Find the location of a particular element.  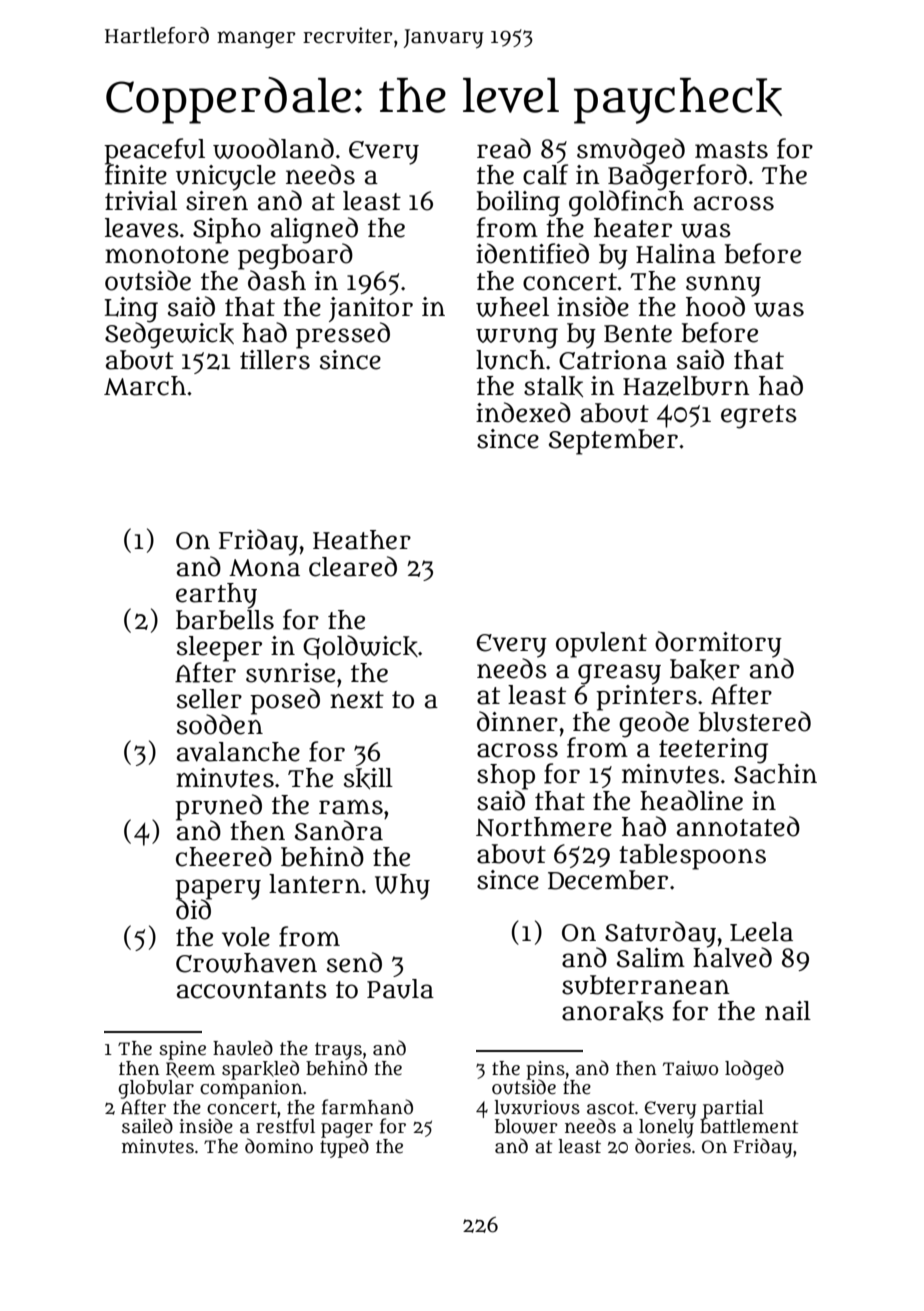

Mona is located at coordinates (264, 568).
